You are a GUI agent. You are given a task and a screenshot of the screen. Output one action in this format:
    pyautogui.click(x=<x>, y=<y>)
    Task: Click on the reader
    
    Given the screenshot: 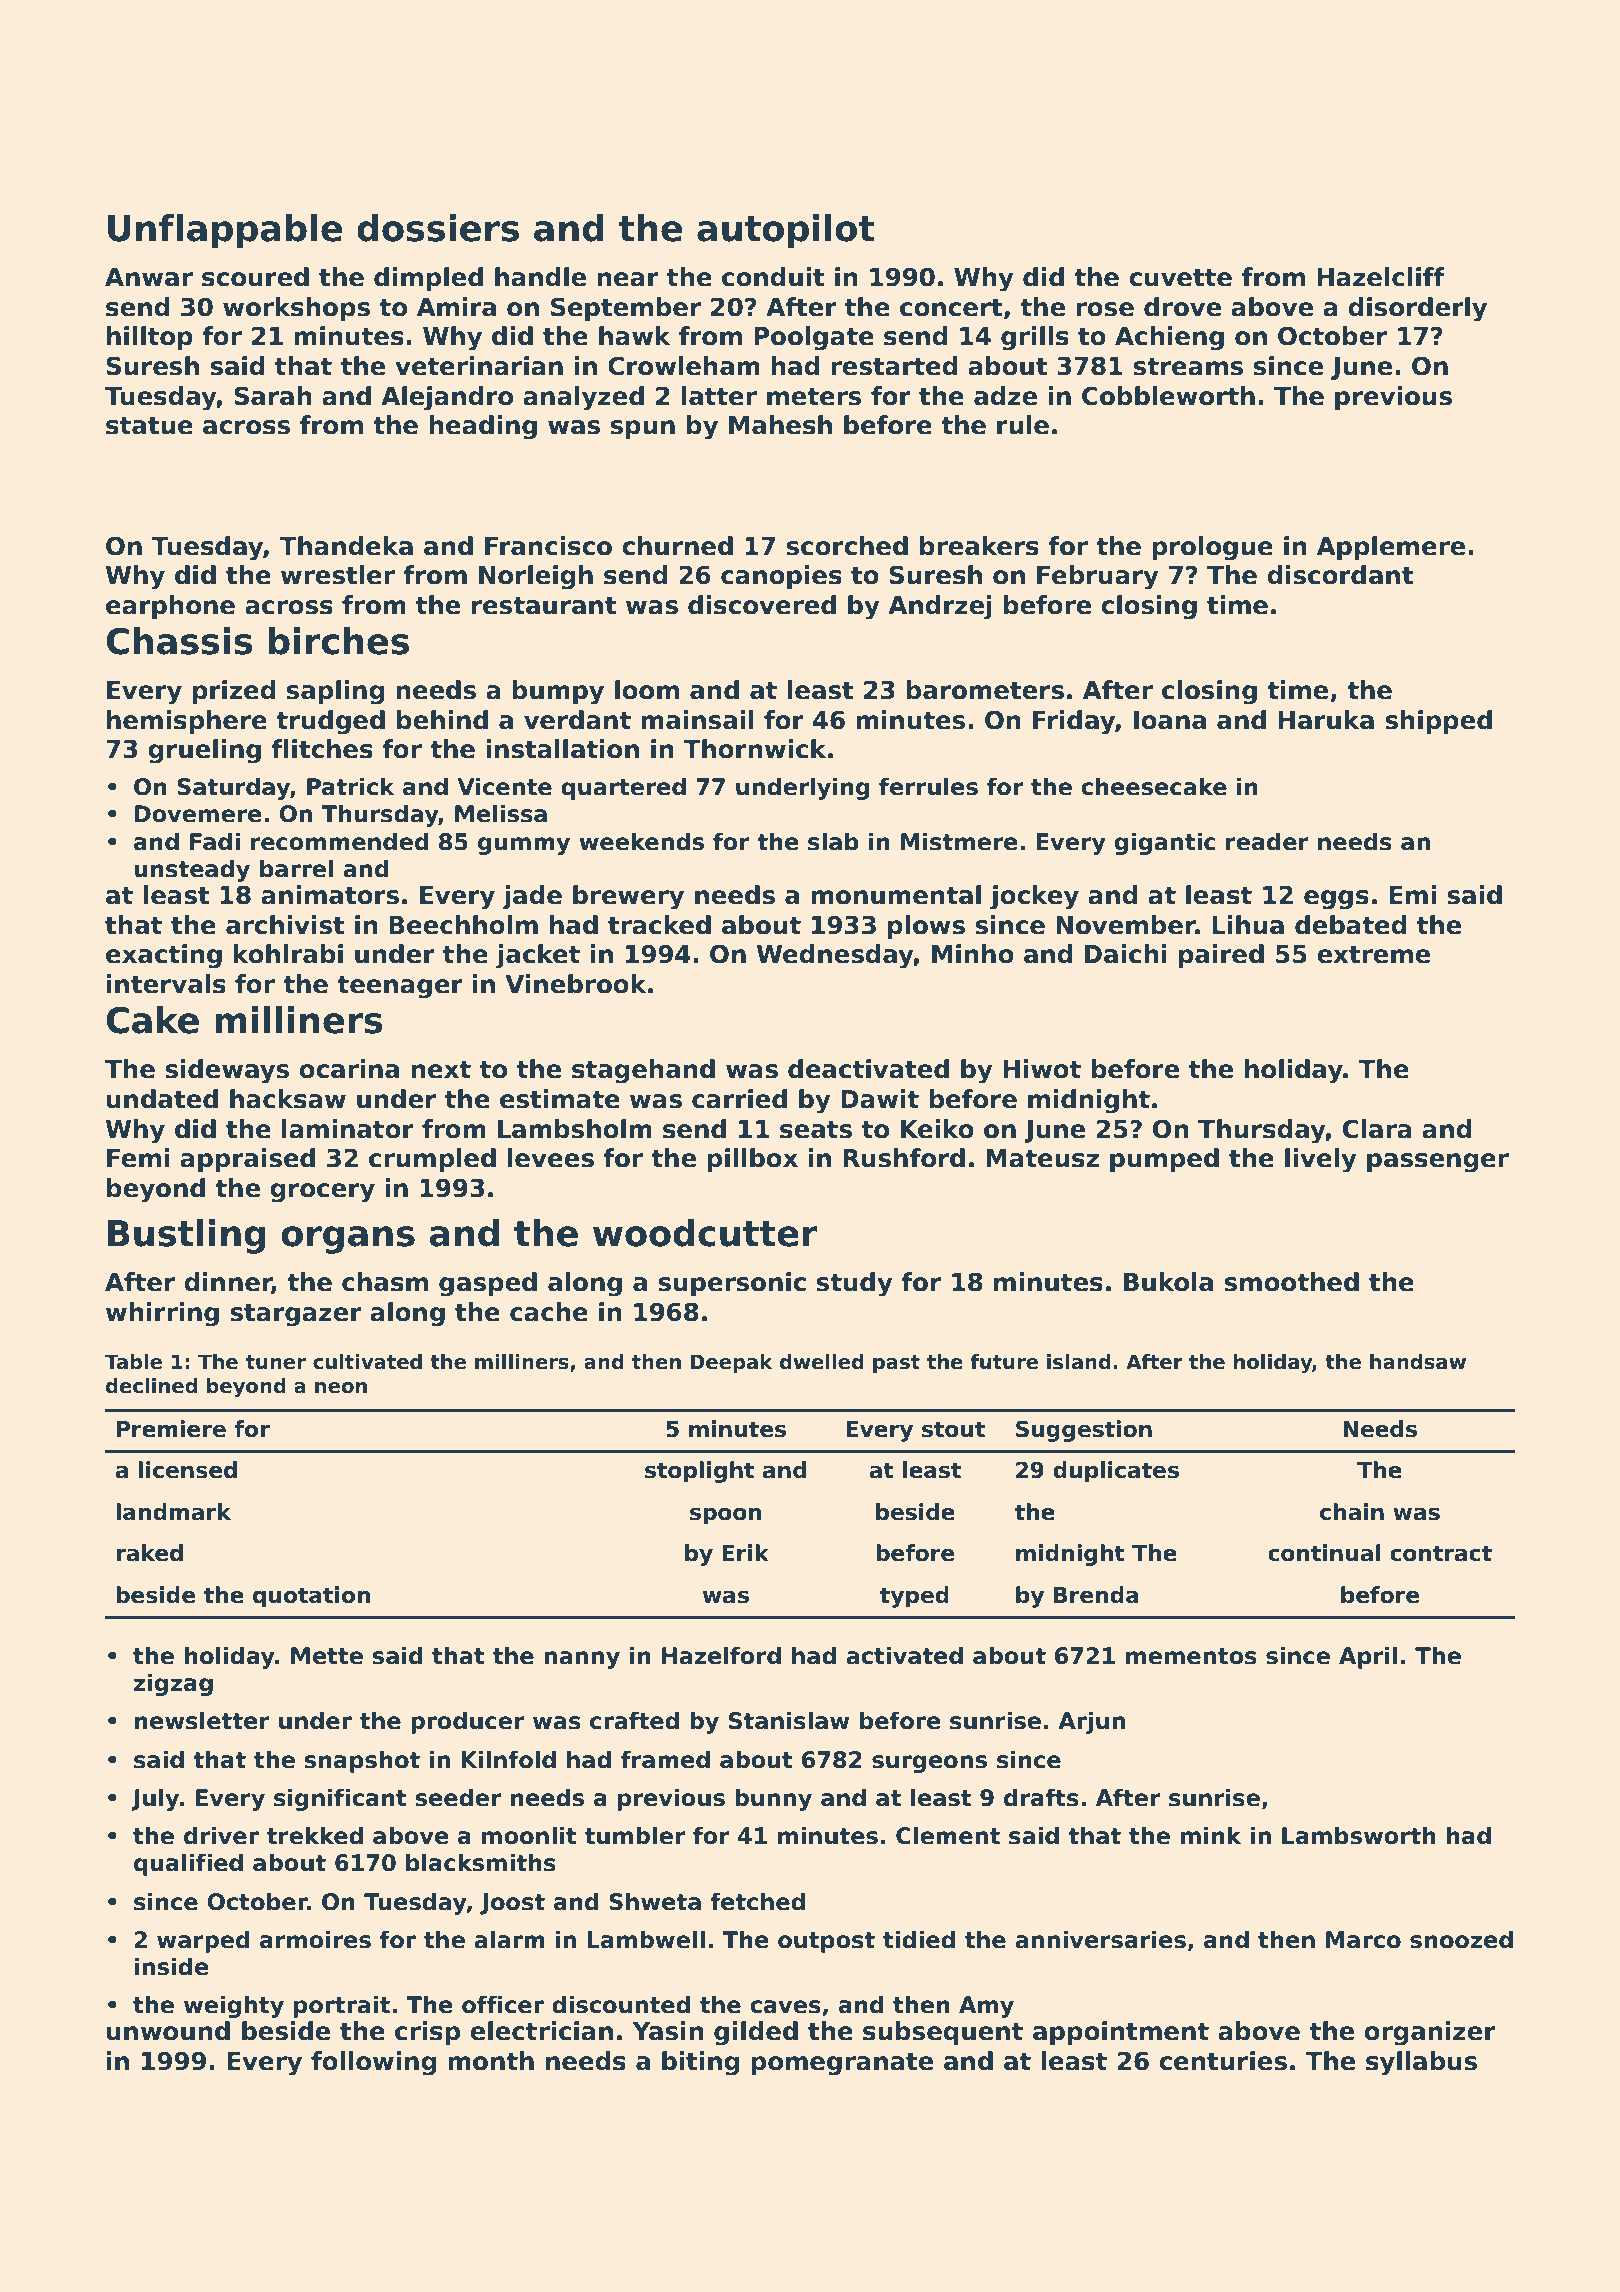 What is the action you would take?
    pyautogui.click(x=1267, y=841)
